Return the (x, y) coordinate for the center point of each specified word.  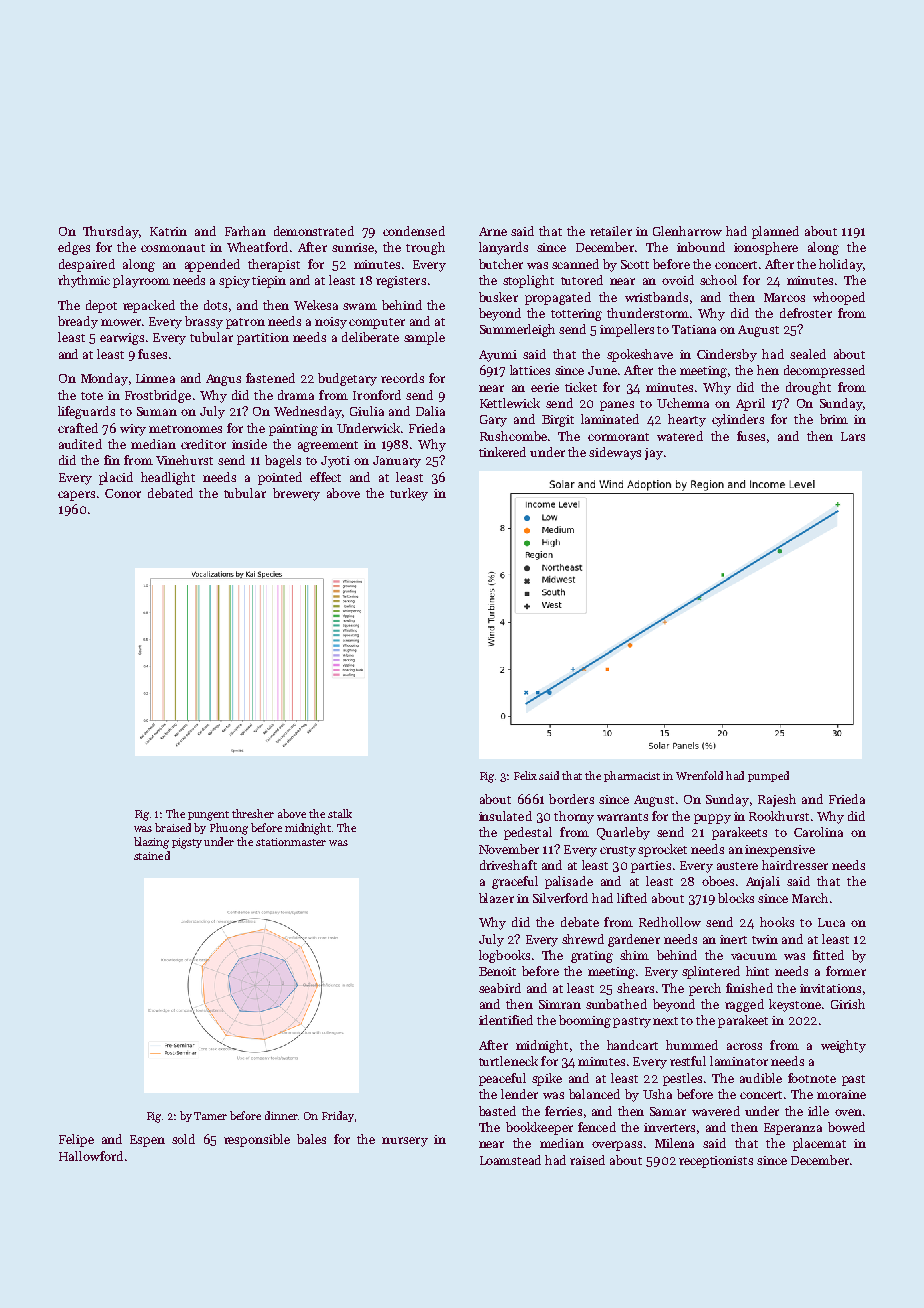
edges (74, 248)
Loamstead (510, 1160)
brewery (296, 494)
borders (571, 799)
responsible (257, 1140)
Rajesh (777, 800)
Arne (493, 231)
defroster (806, 313)
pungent (208, 816)
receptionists (716, 1162)
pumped (768, 776)
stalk (340, 813)
